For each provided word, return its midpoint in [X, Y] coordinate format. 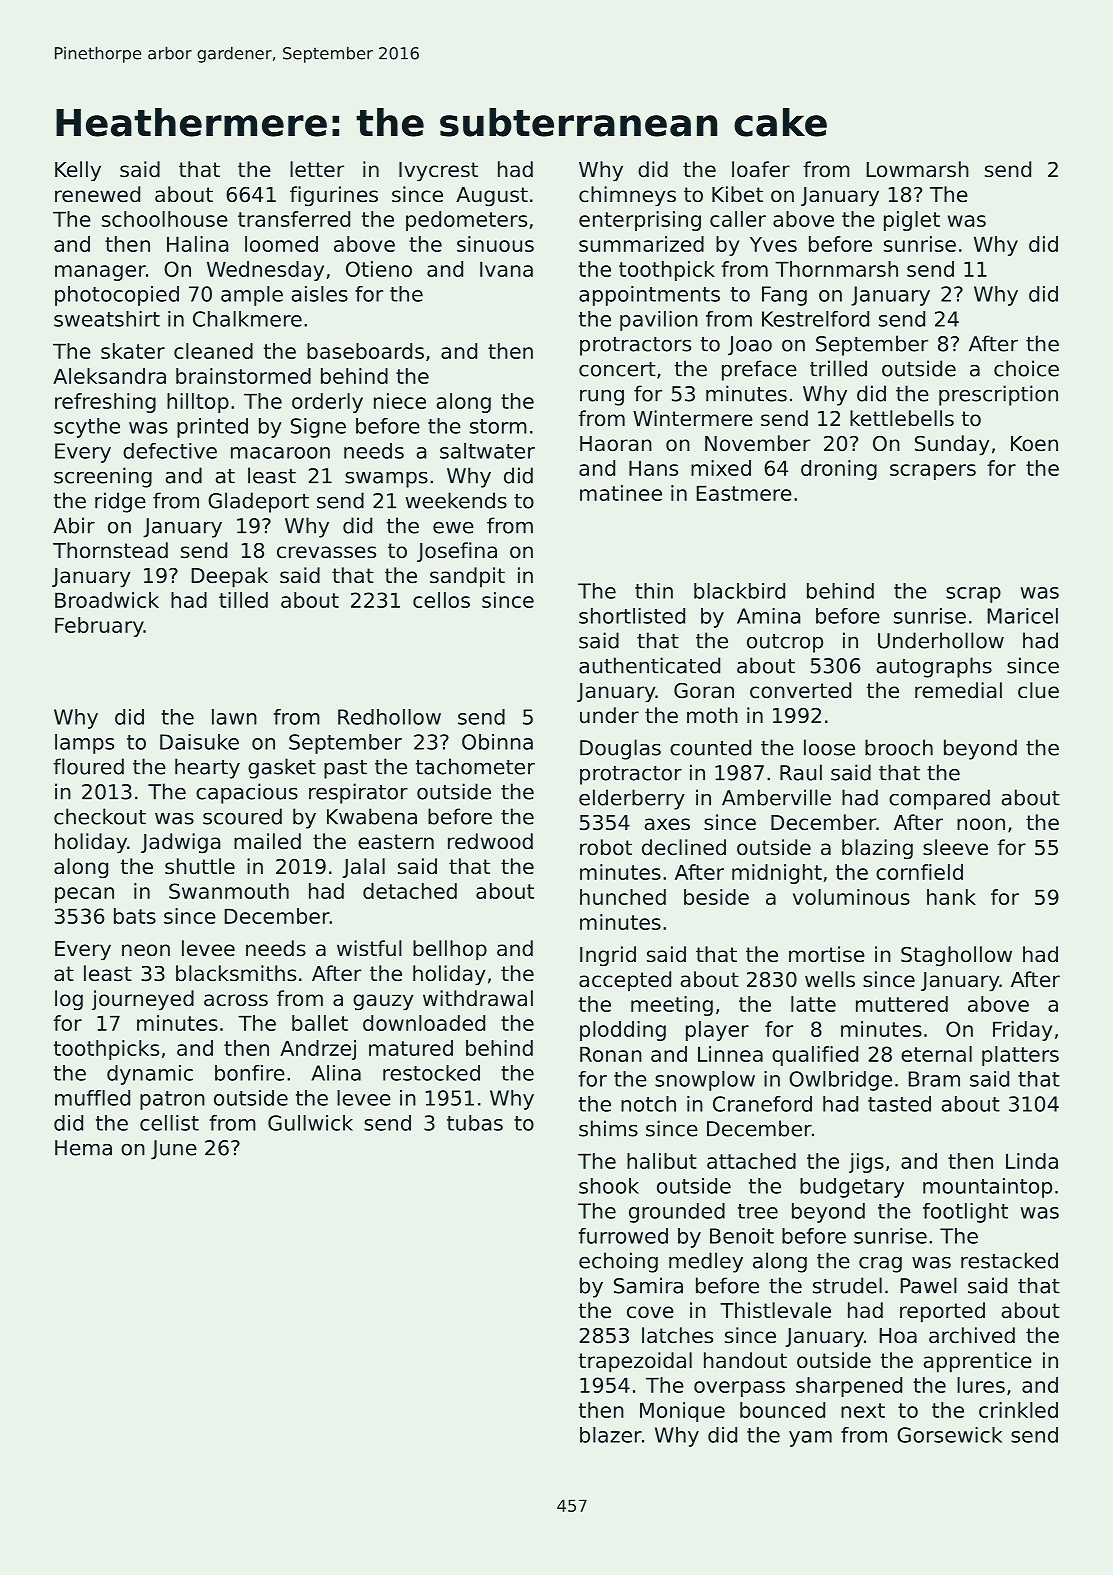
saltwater [487, 451]
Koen [1034, 444]
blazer [611, 1435]
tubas [475, 1123]
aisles [320, 294]
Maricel [1023, 616]
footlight [965, 1213]
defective [170, 451]
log [69, 1000]
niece [400, 401]
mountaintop [987, 1188]
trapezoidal [635, 1362]
